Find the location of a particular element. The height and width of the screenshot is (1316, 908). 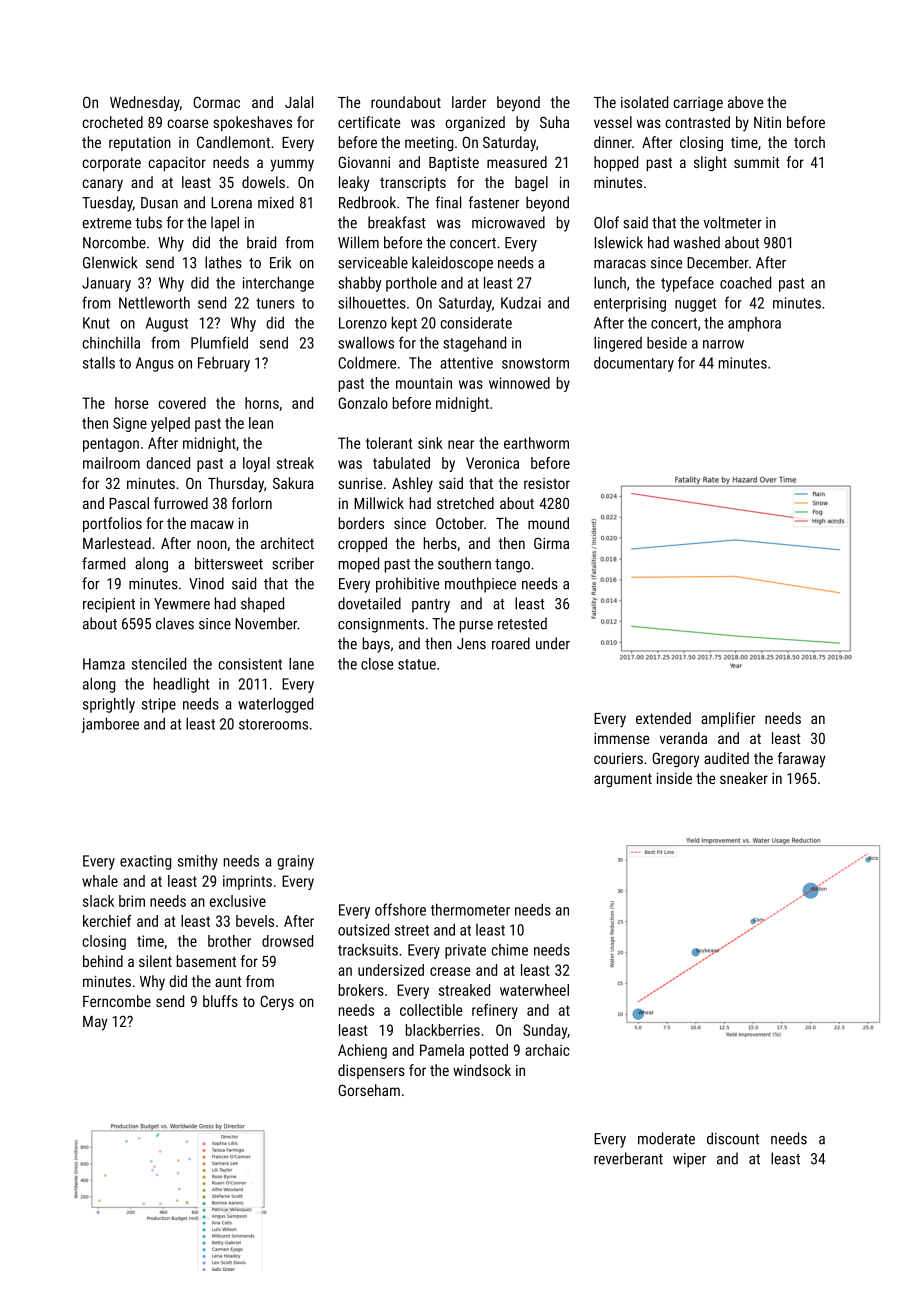

offshore is located at coordinates (400, 909).
